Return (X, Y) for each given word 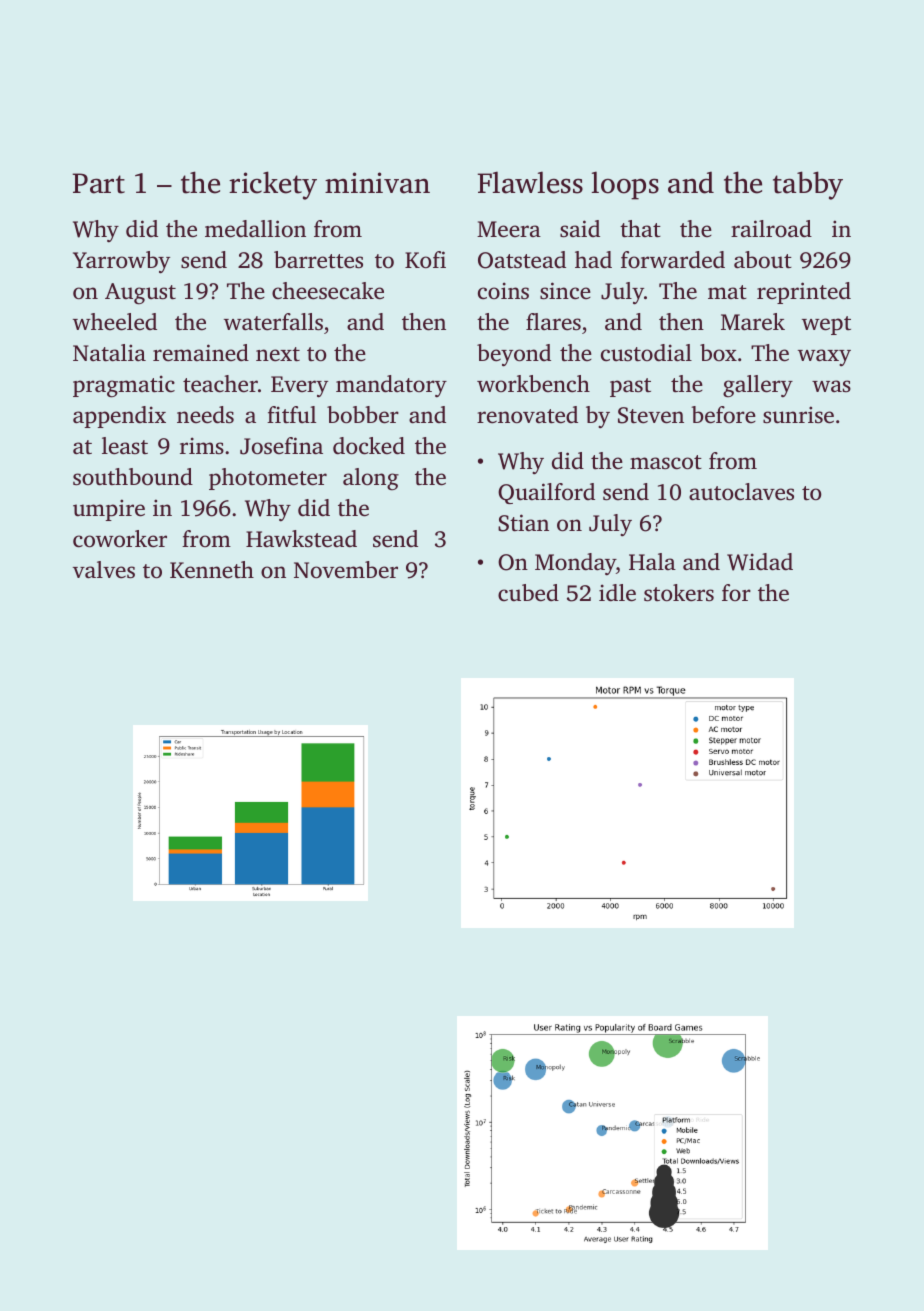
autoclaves (741, 492)
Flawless (530, 182)
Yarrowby (121, 262)
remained (201, 353)
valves (104, 570)
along (371, 479)
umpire (109, 510)
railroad (771, 228)
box (718, 352)
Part (99, 183)
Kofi (425, 259)
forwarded (673, 260)
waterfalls (273, 322)
